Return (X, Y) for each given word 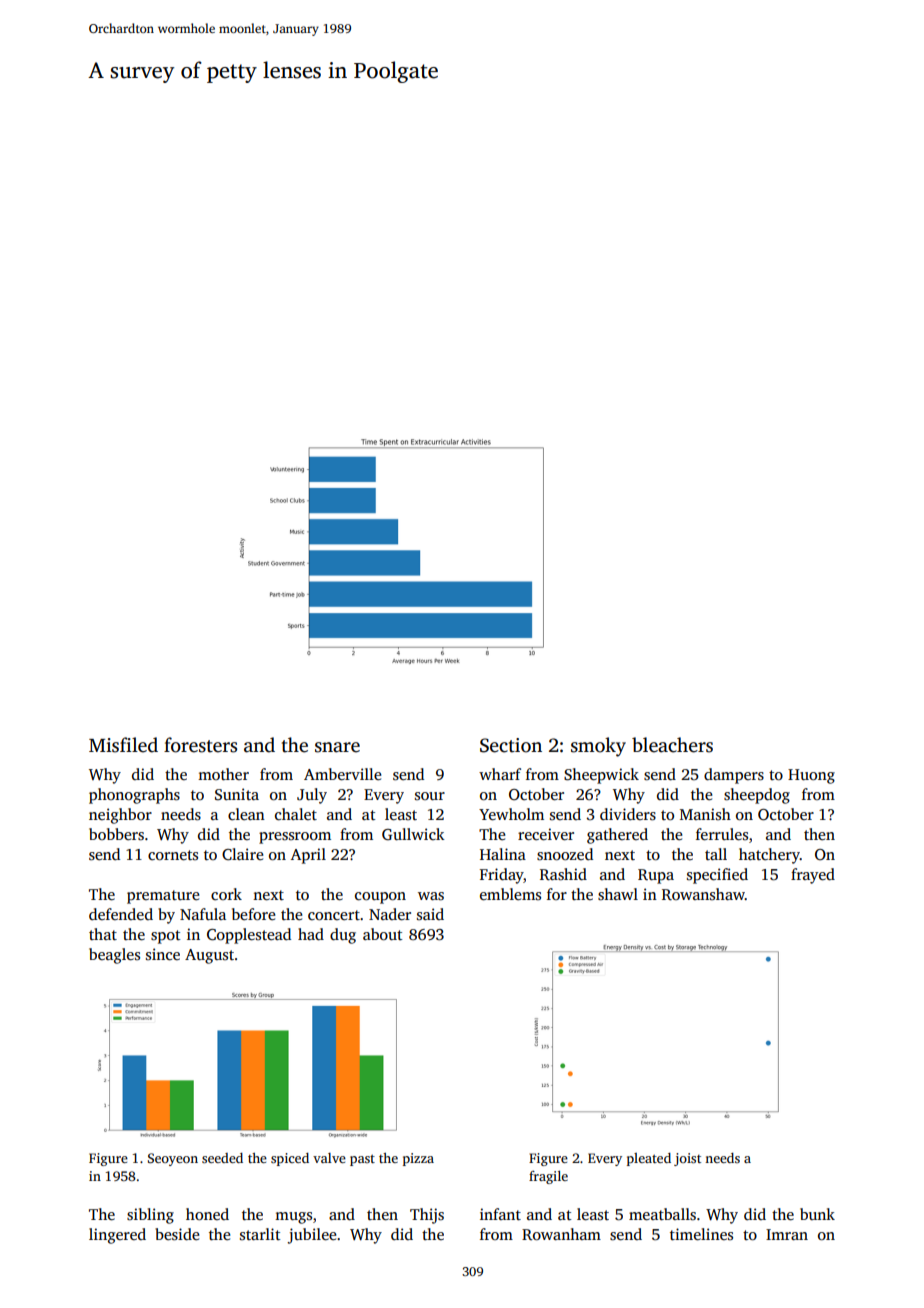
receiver (546, 834)
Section (511, 745)
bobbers (116, 834)
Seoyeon (173, 1159)
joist (687, 1159)
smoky (598, 747)
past (362, 1160)
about (382, 934)
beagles (114, 956)
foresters (200, 745)
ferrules (722, 834)
